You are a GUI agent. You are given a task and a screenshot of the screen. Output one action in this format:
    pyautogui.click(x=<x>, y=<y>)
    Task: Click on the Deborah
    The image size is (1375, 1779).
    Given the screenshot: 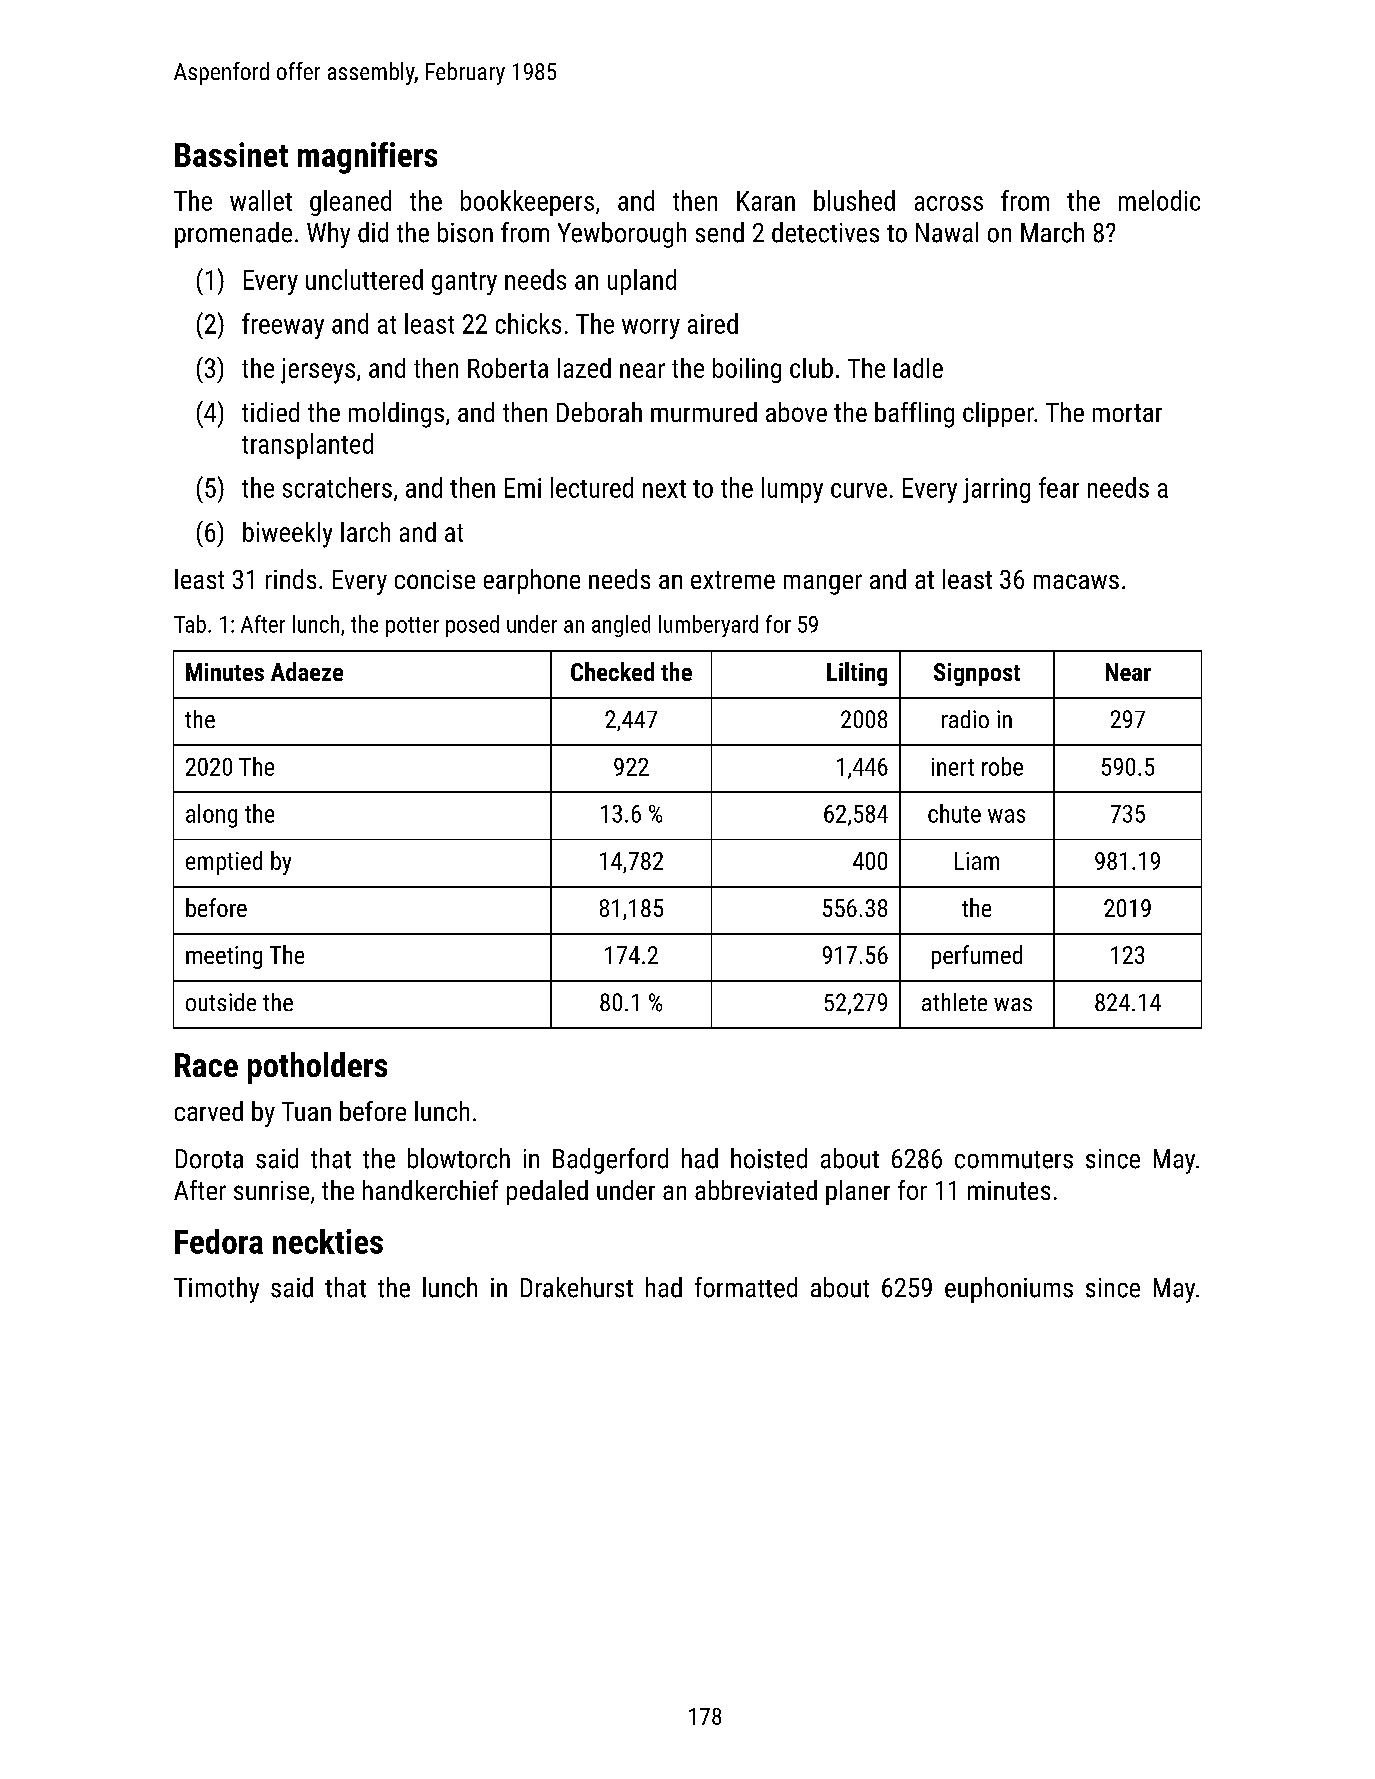 What is the action you would take?
    pyautogui.click(x=599, y=412)
